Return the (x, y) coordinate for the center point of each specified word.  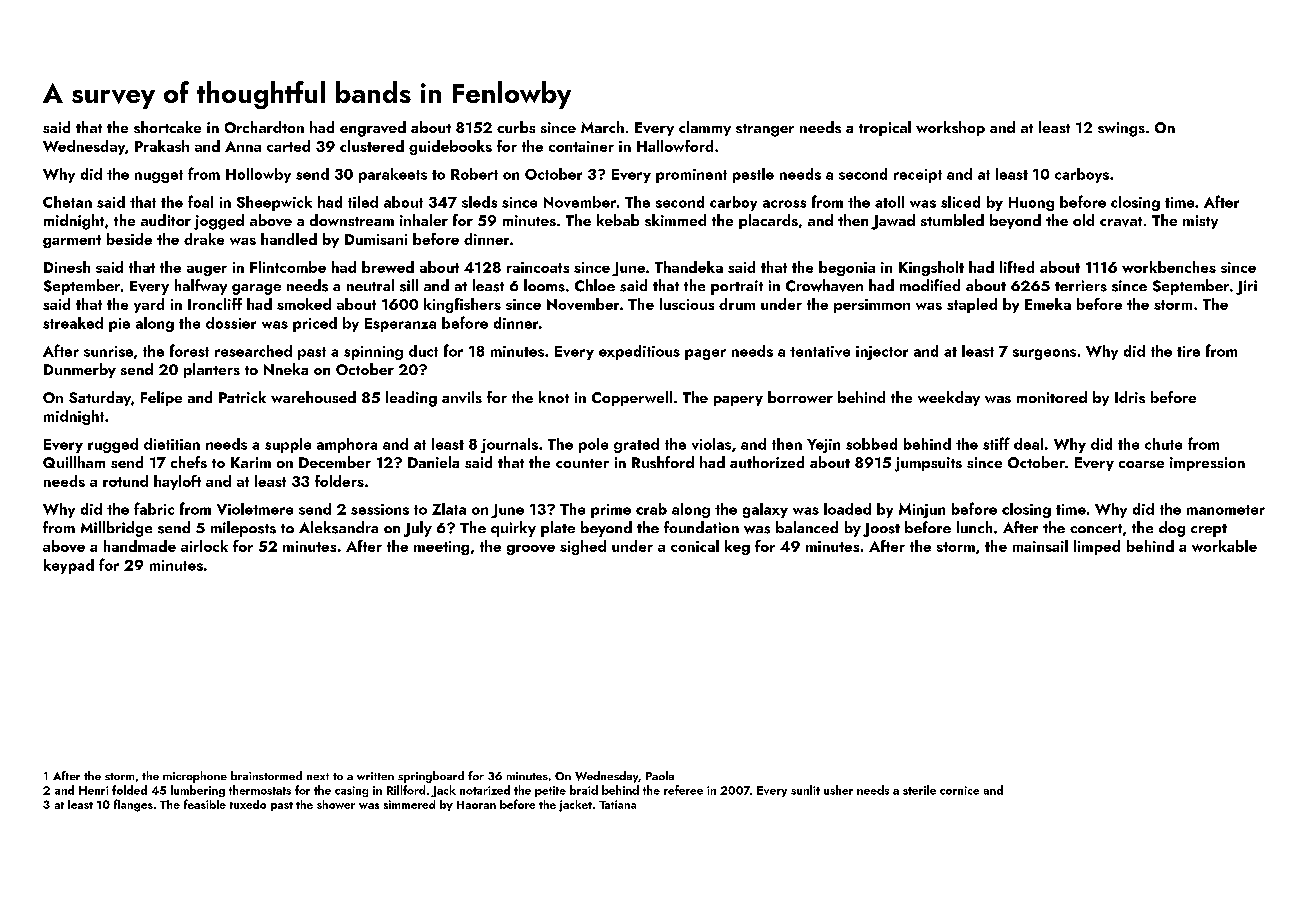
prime (611, 511)
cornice (959, 790)
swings (1121, 129)
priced (315, 324)
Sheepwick (274, 203)
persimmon (872, 306)
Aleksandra (338, 527)
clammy (705, 128)
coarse (1141, 464)
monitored (1052, 397)
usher (838, 790)
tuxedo (248, 804)
